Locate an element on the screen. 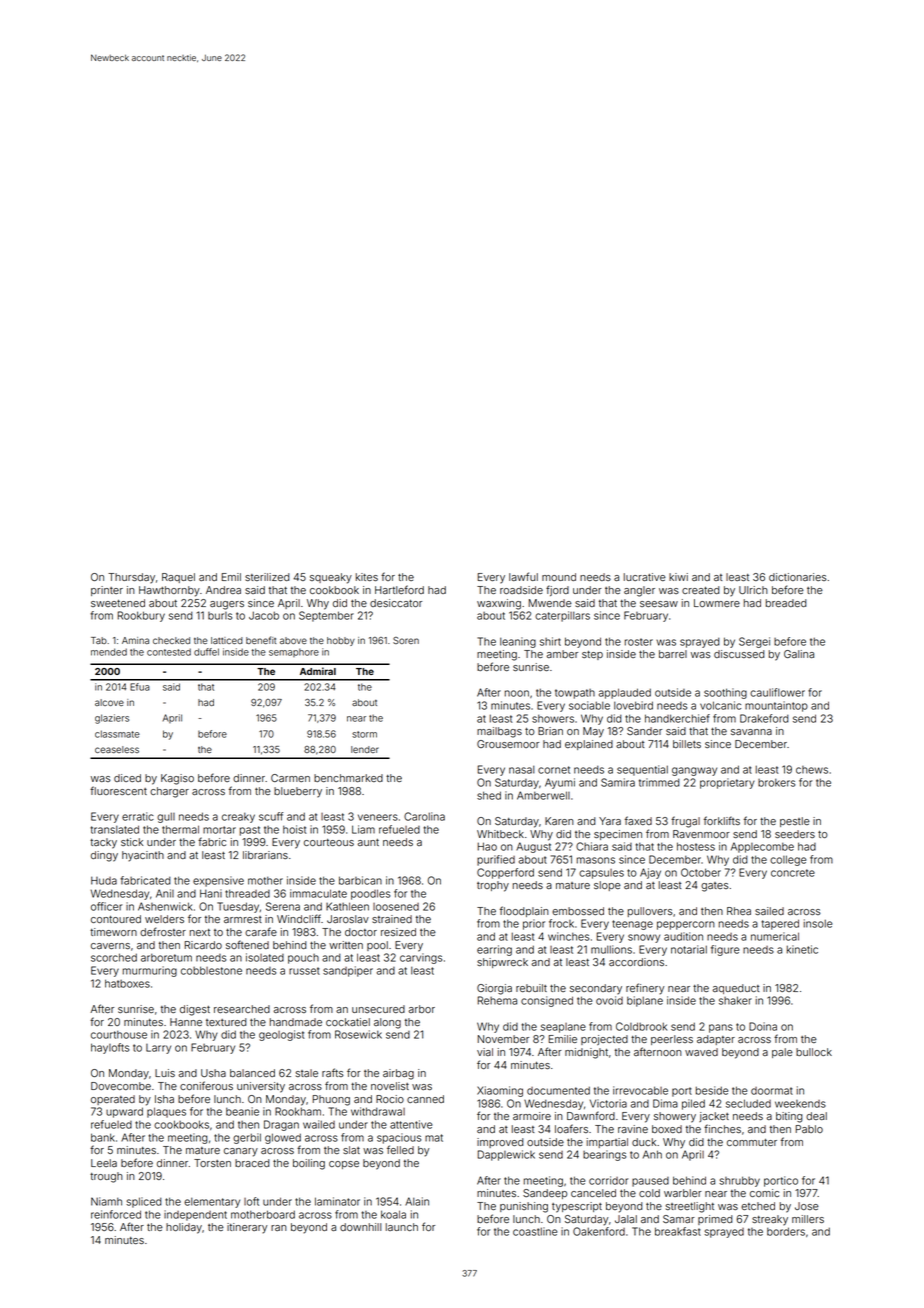 Image resolution: width=924 pixels, height=1308 pixels. hyacinth is located at coordinates (143, 856).
